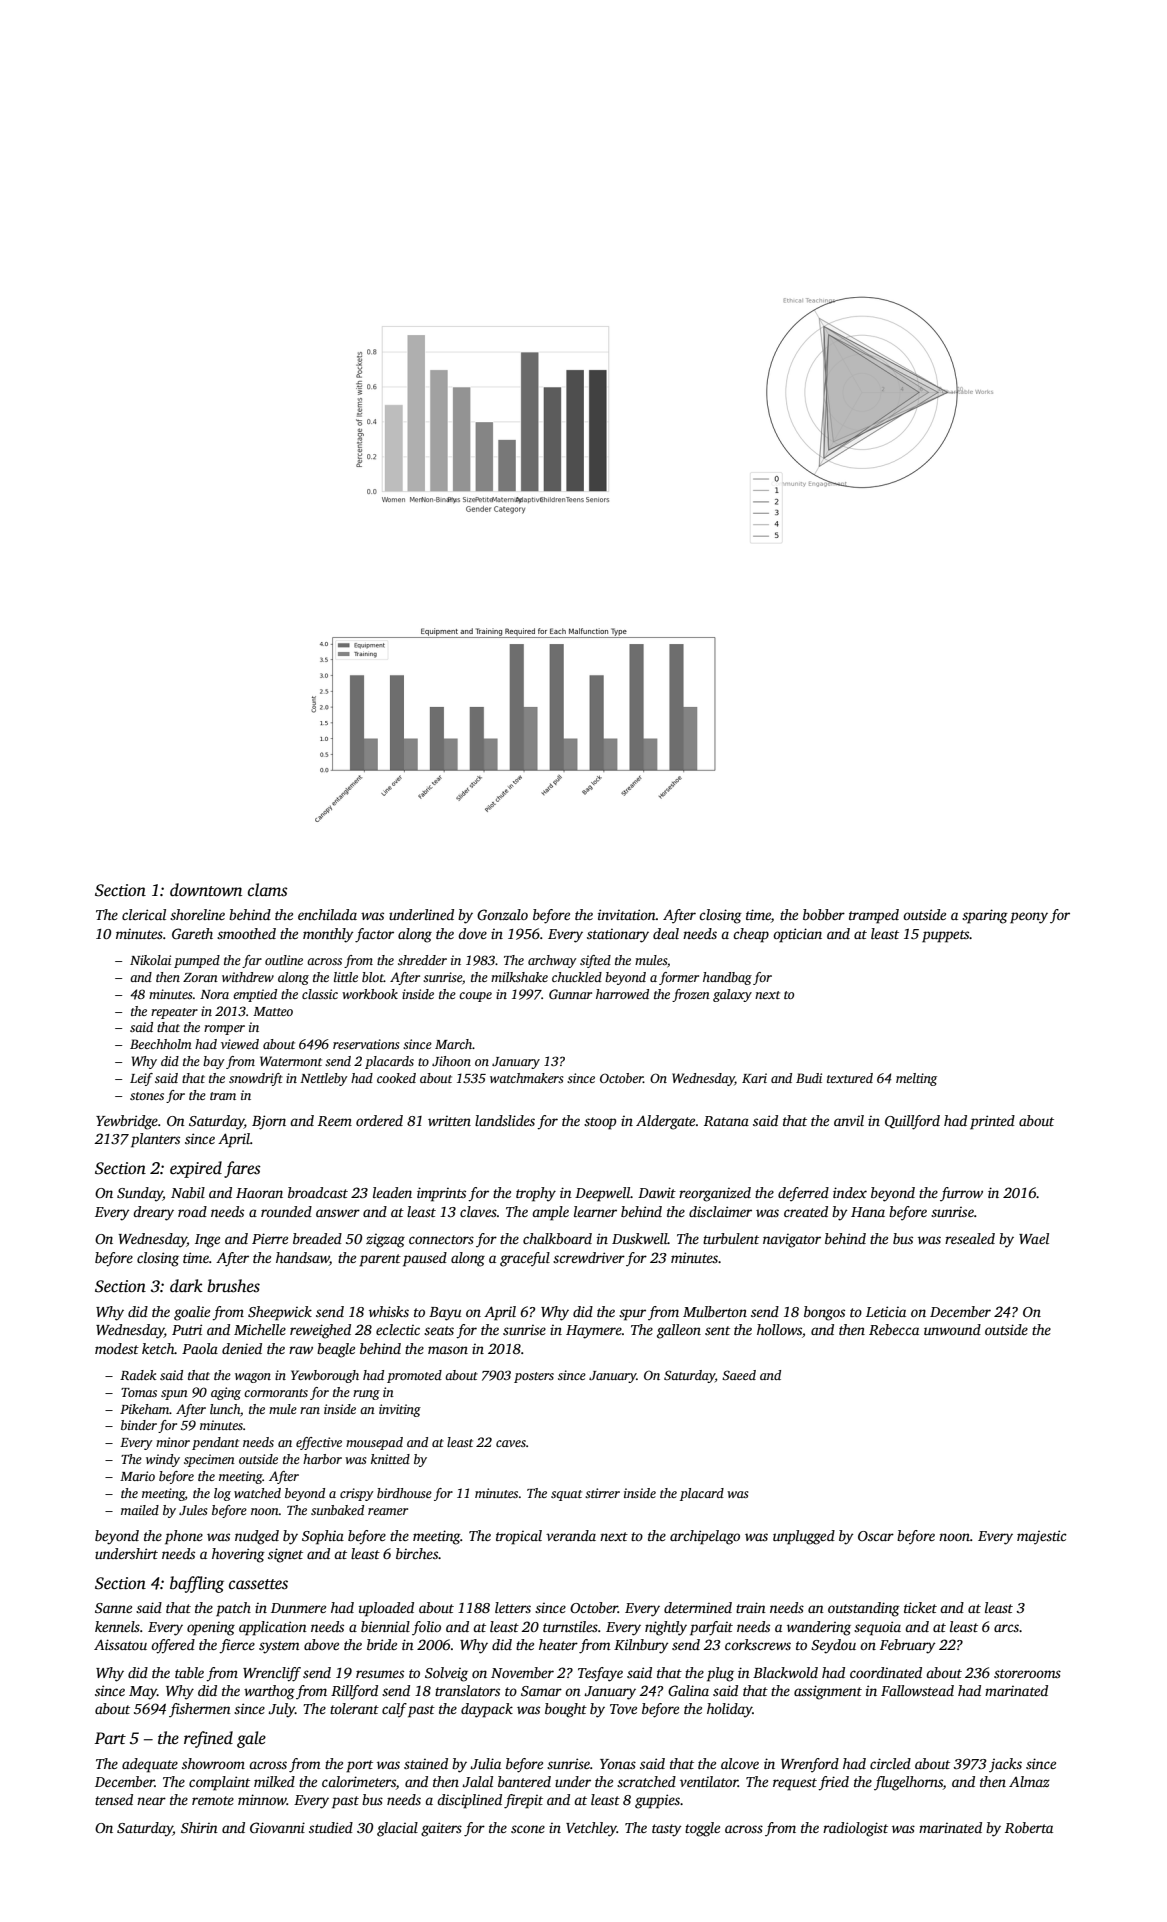 The width and height of the screenshot is (1167, 1922). Describe the element at coordinates (595, 1211) in the screenshot. I see `learner` at that location.
